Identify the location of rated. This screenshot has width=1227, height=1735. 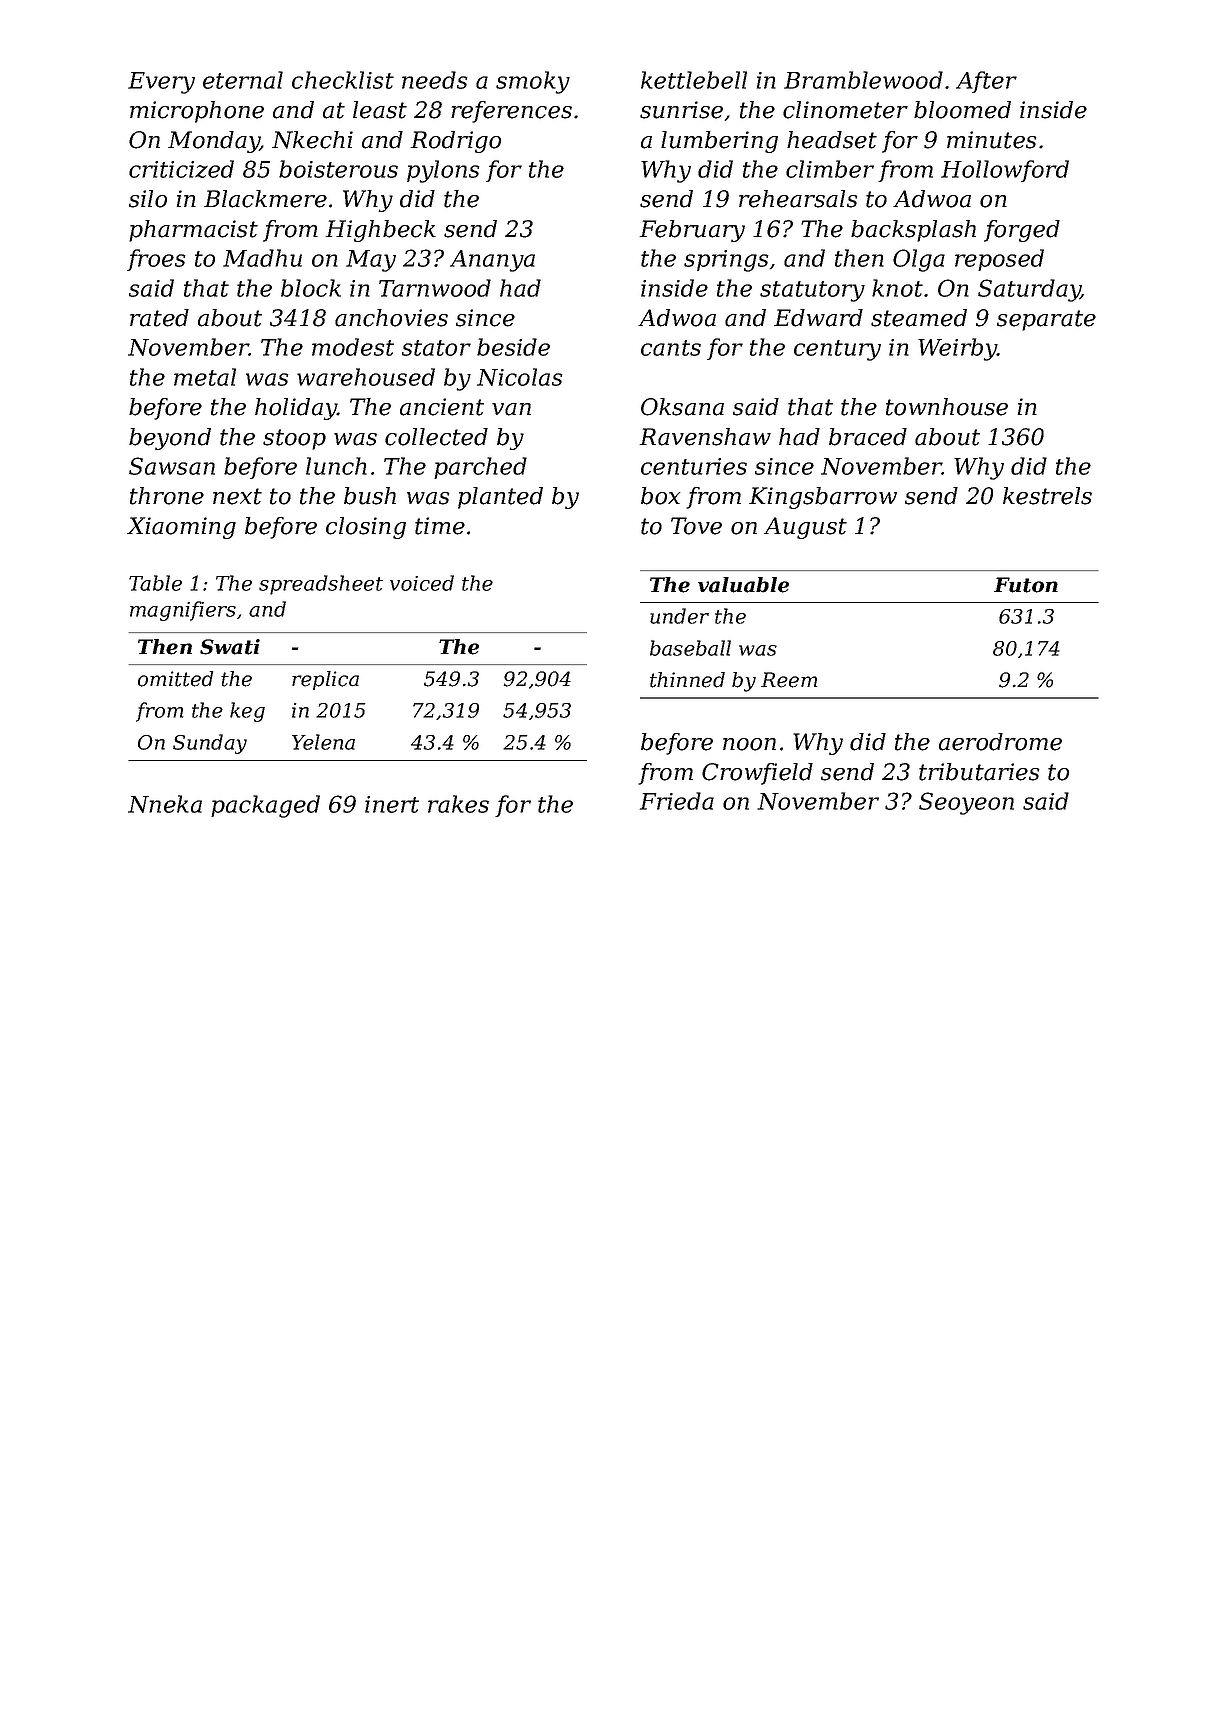
(159, 318).
